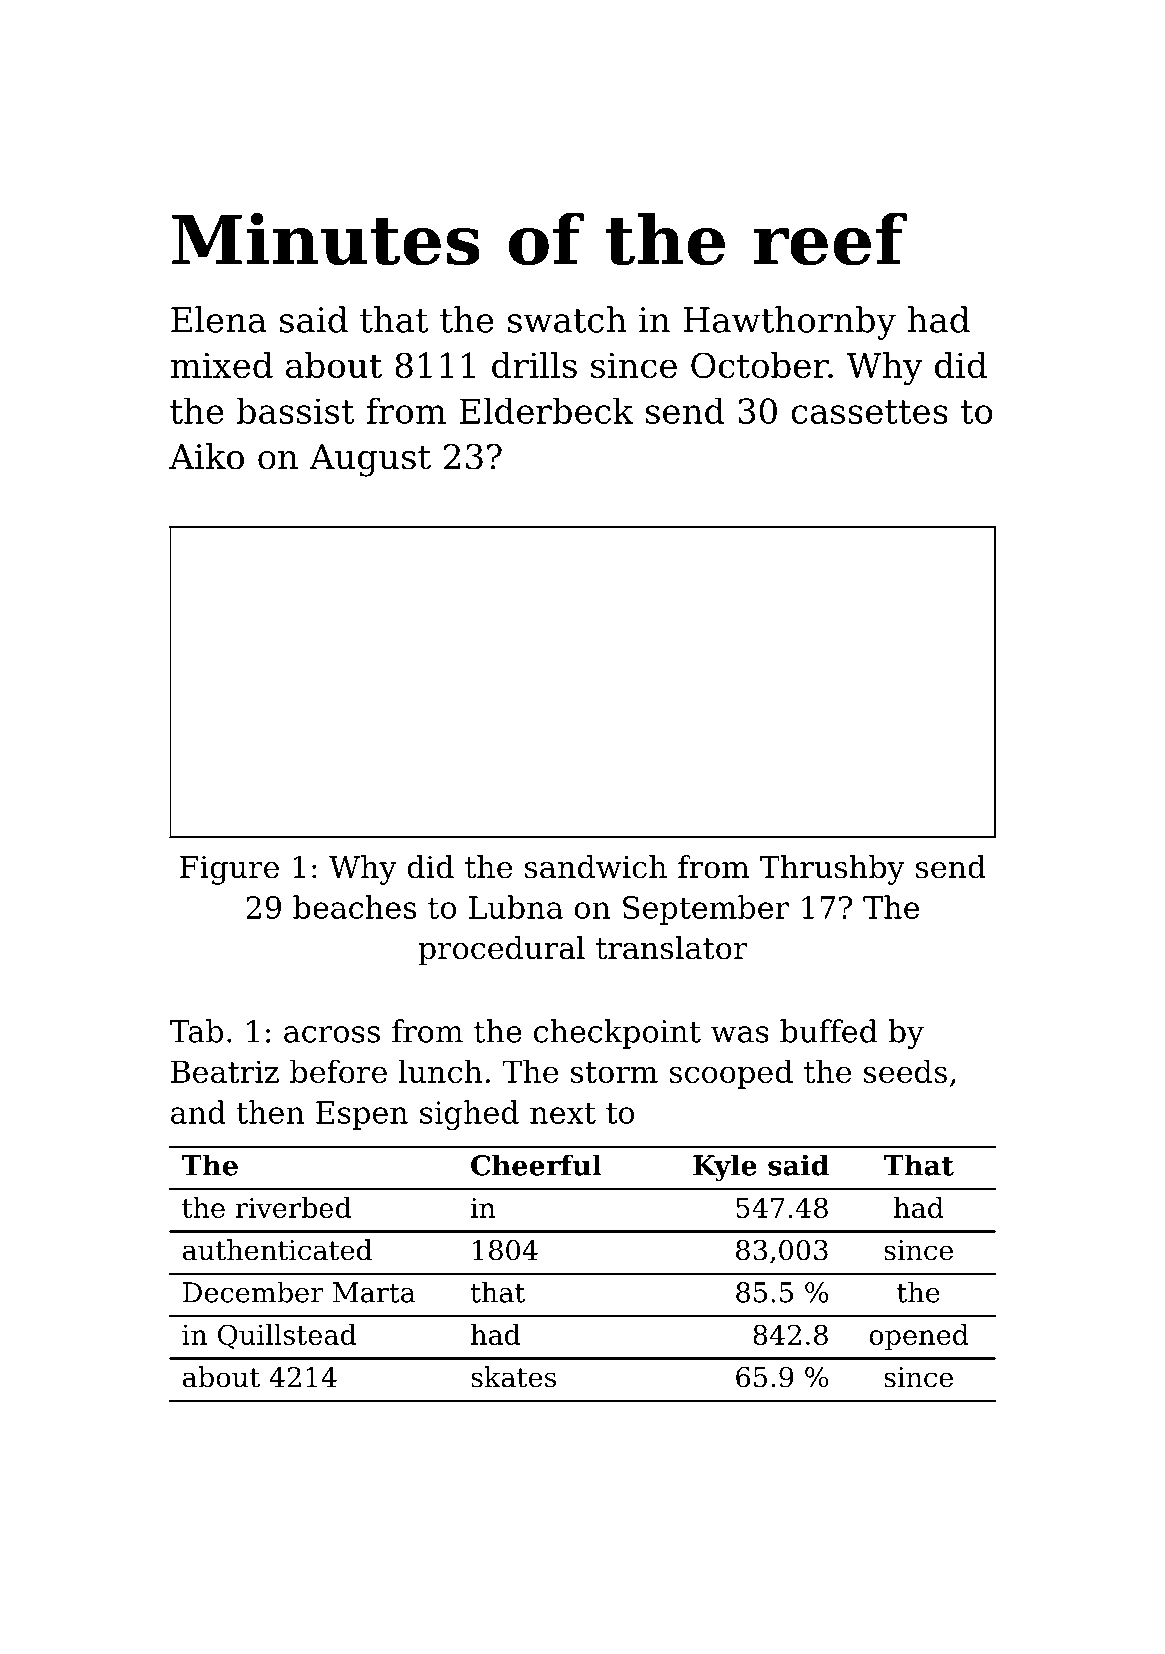 Image resolution: width=1165 pixels, height=1654 pixels. Describe the element at coordinates (354, 907) in the document. I see `beaches` at that location.
